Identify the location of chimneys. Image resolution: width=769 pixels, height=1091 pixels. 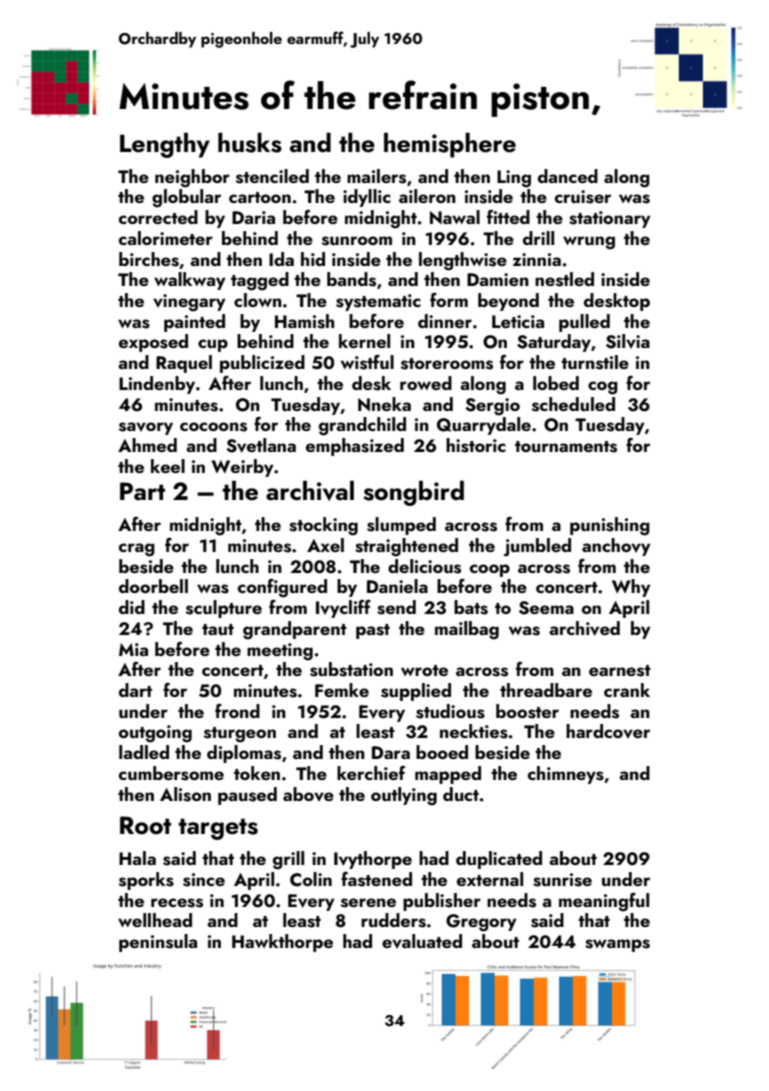
(566, 775).
